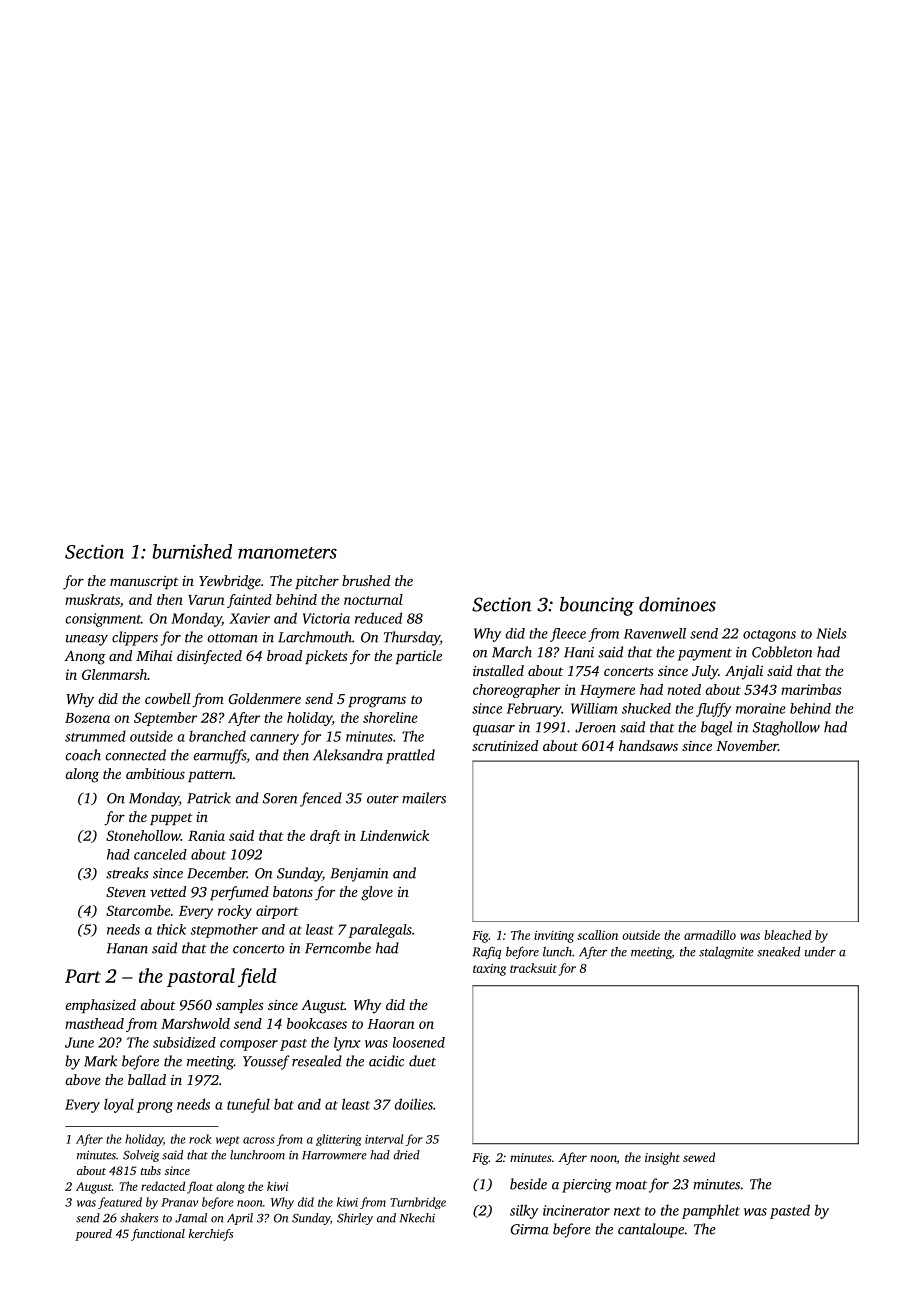  Describe the element at coordinates (92, 599) in the page. I see `muskrats` at that location.
